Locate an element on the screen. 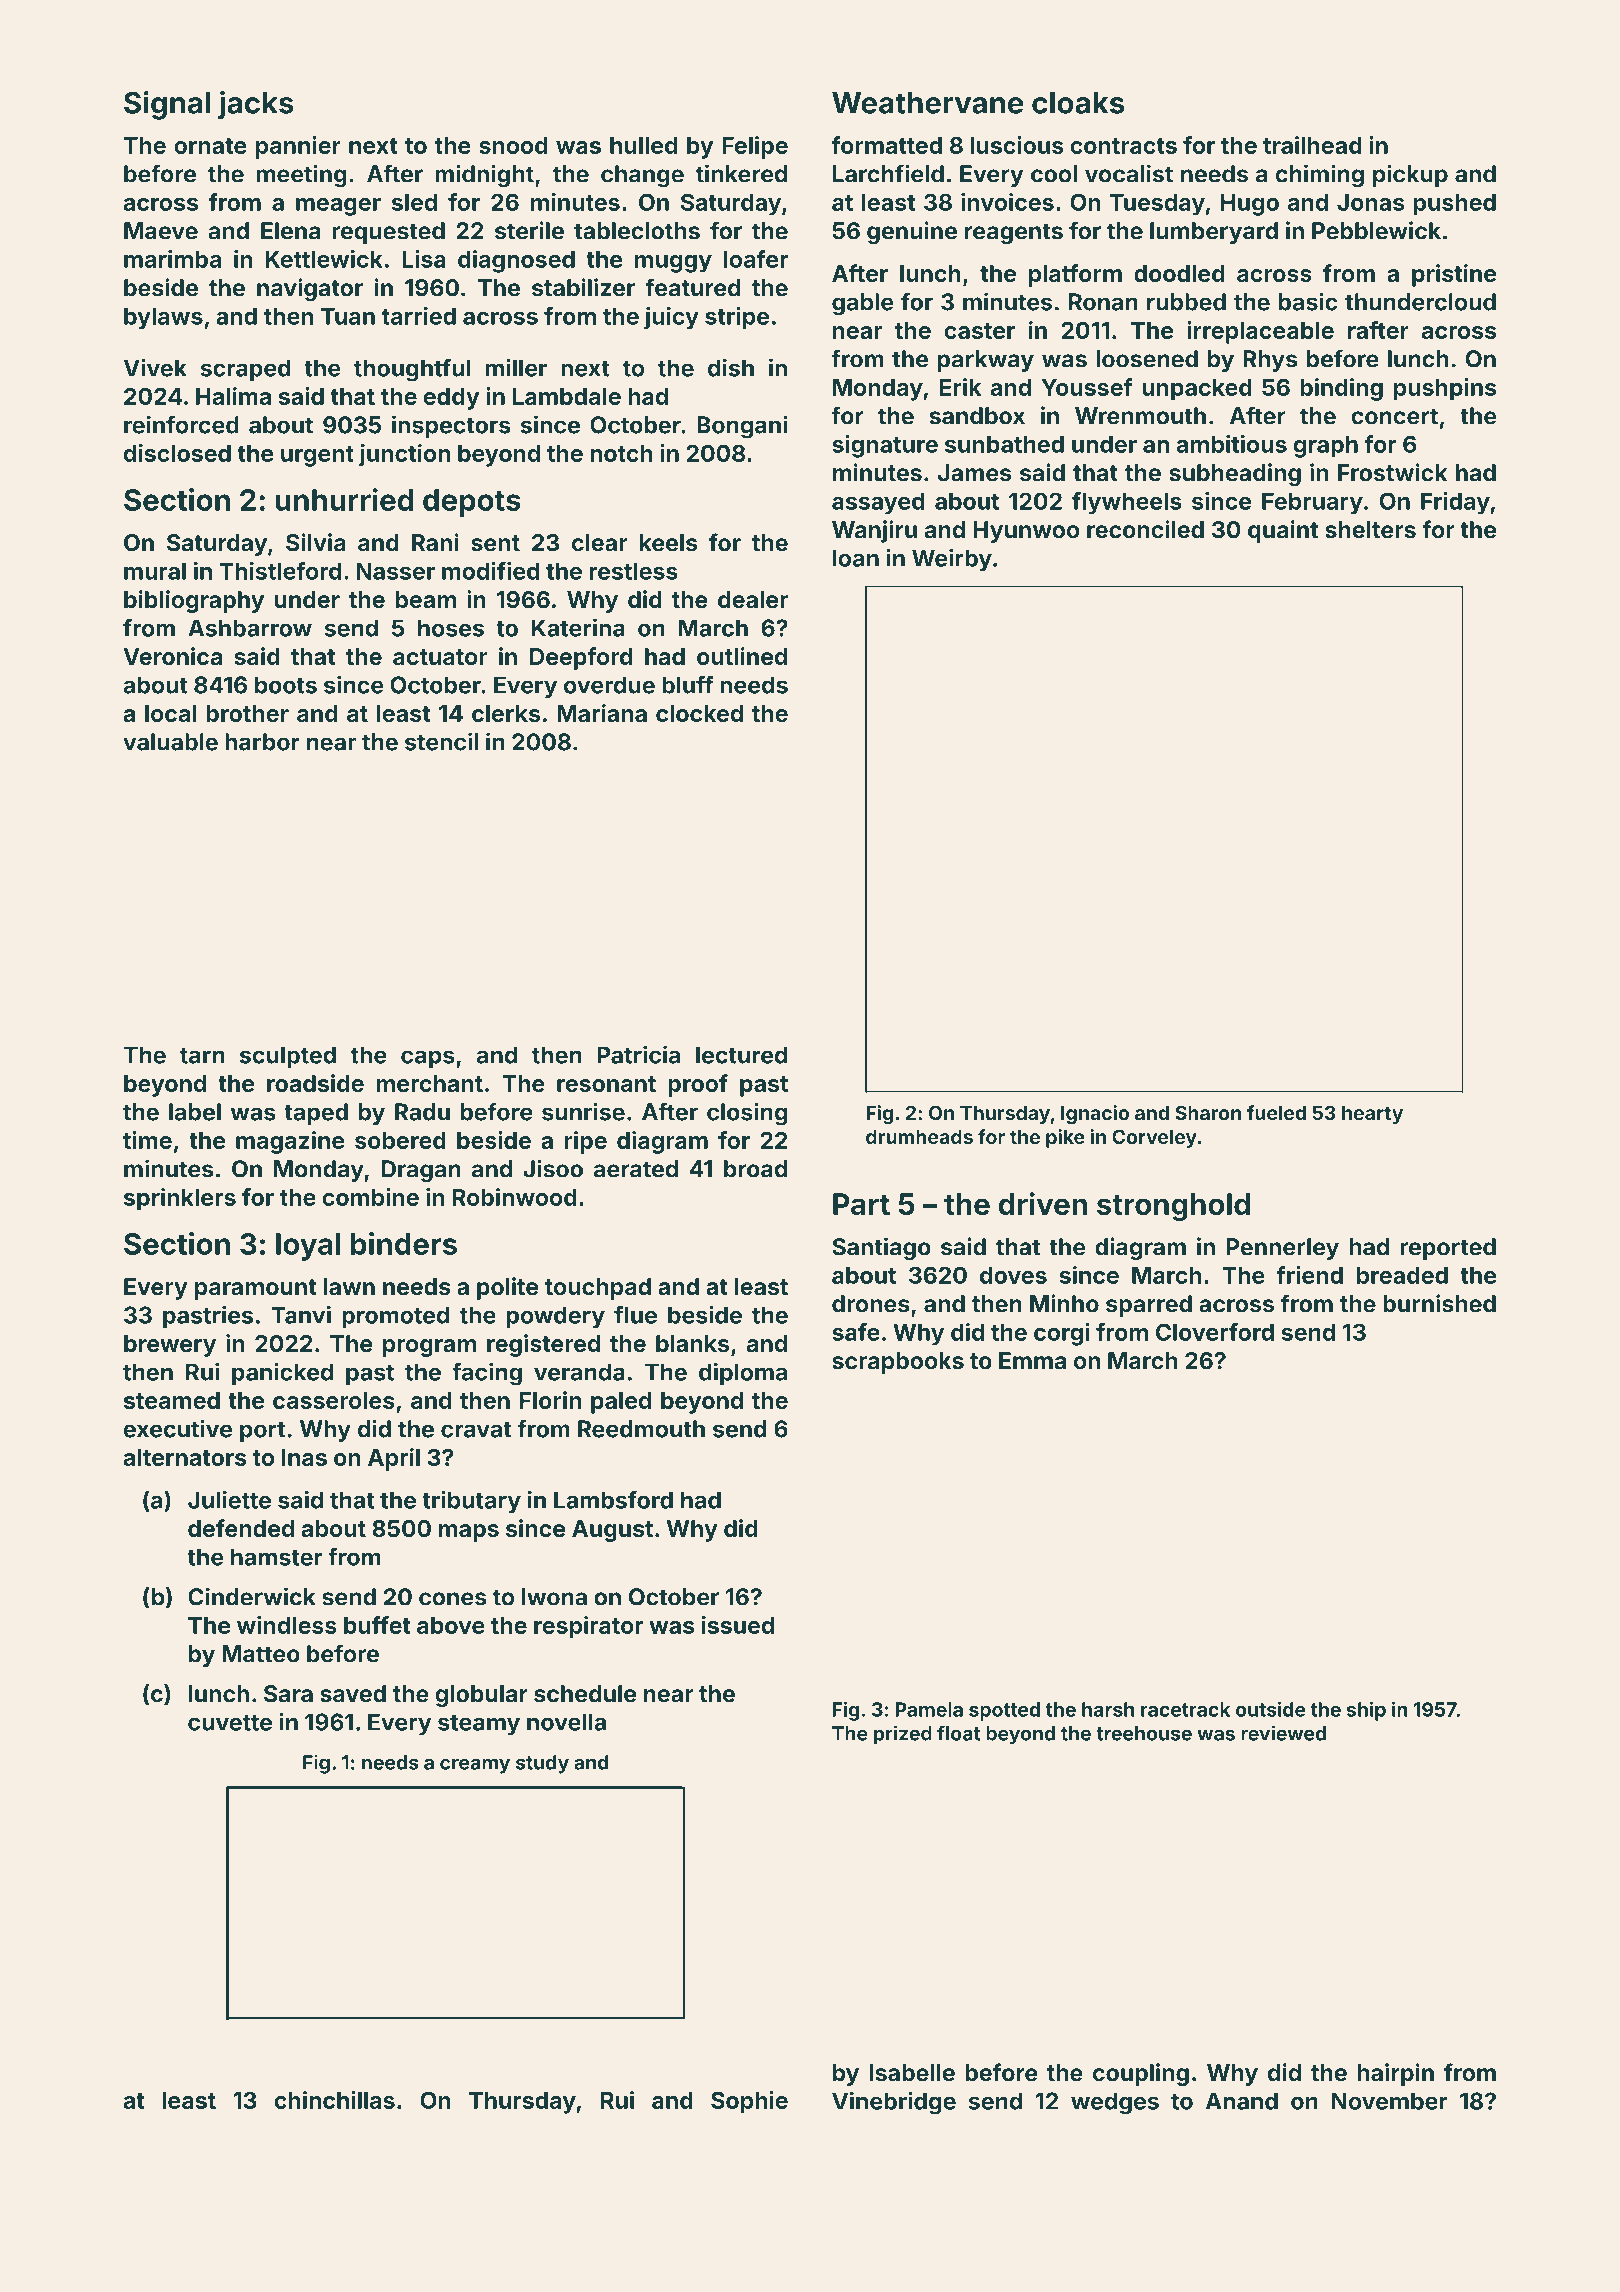  hulled is located at coordinates (643, 145).
